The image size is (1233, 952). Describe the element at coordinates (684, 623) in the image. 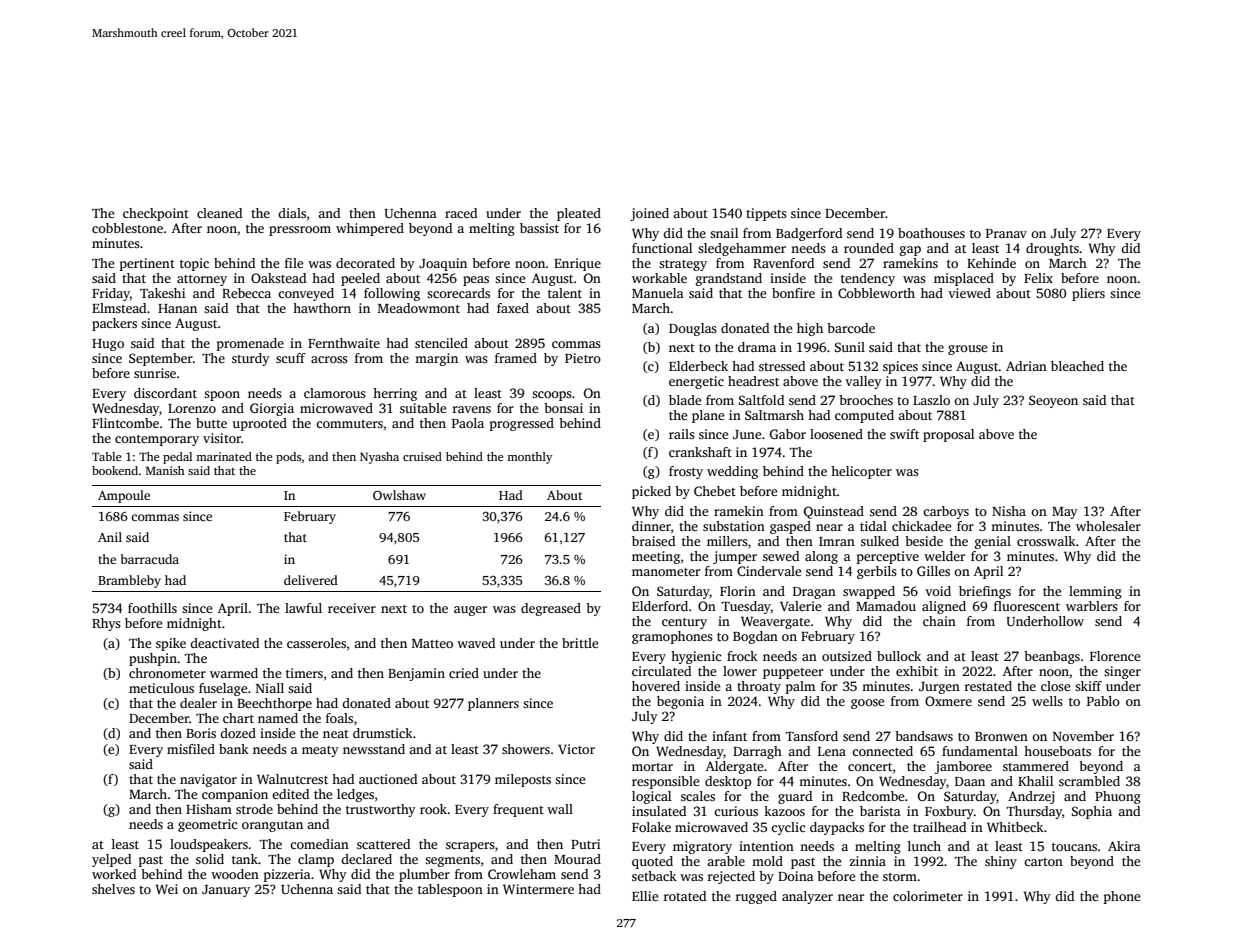

I see `century` at that location.
